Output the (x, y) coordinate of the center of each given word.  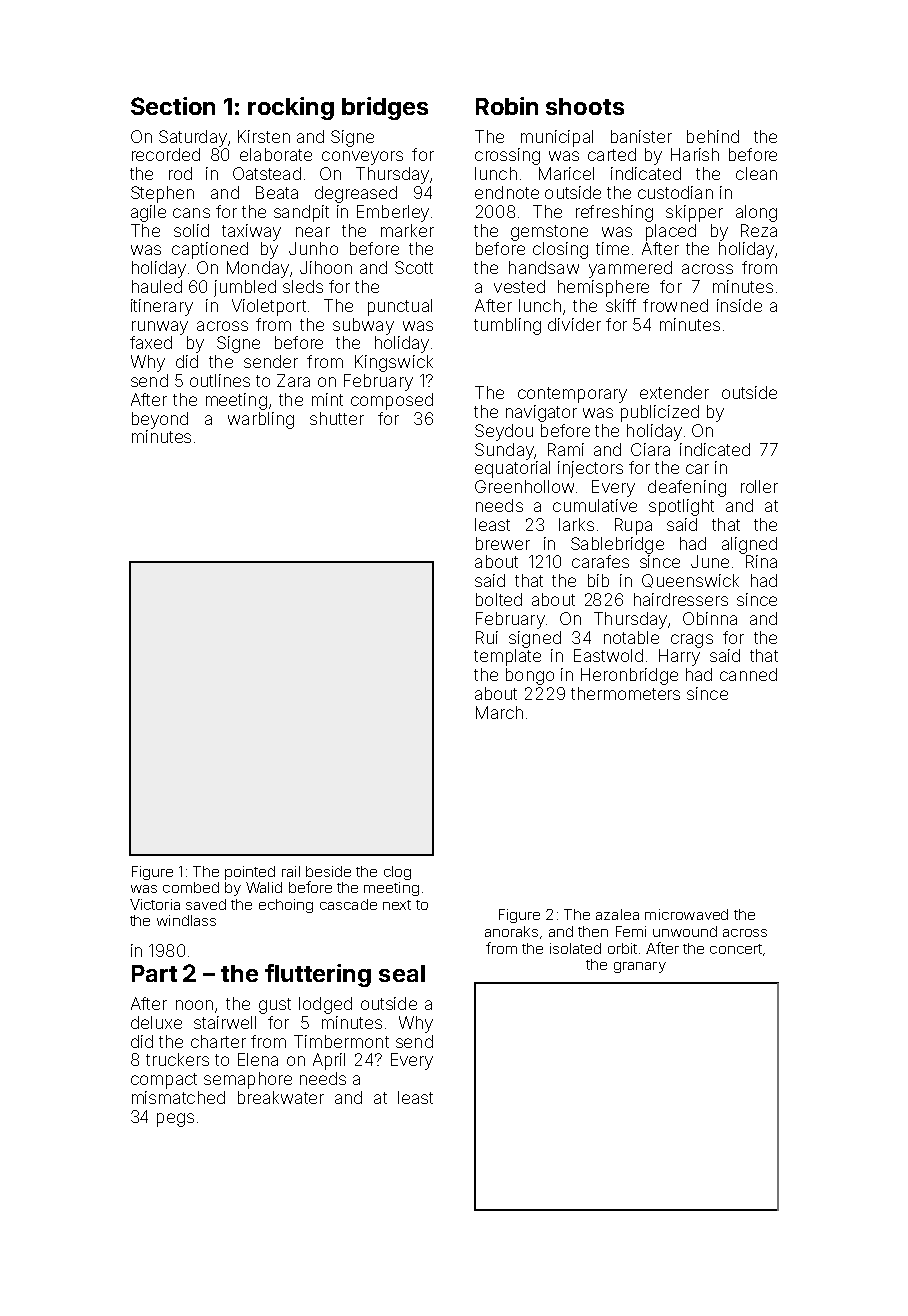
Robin (507, 106)
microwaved (686, 914)
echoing (286, 906)
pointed (250, 873)
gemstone (549, 233)
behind (713, 136)
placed (671, 232)
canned (748, 674)
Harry (679, 657)
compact (164, 1081)
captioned (210, 250)
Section (173, 106)
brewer (503, 543)
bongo (530, 676)
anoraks (511, 931)
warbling (261, 420)
